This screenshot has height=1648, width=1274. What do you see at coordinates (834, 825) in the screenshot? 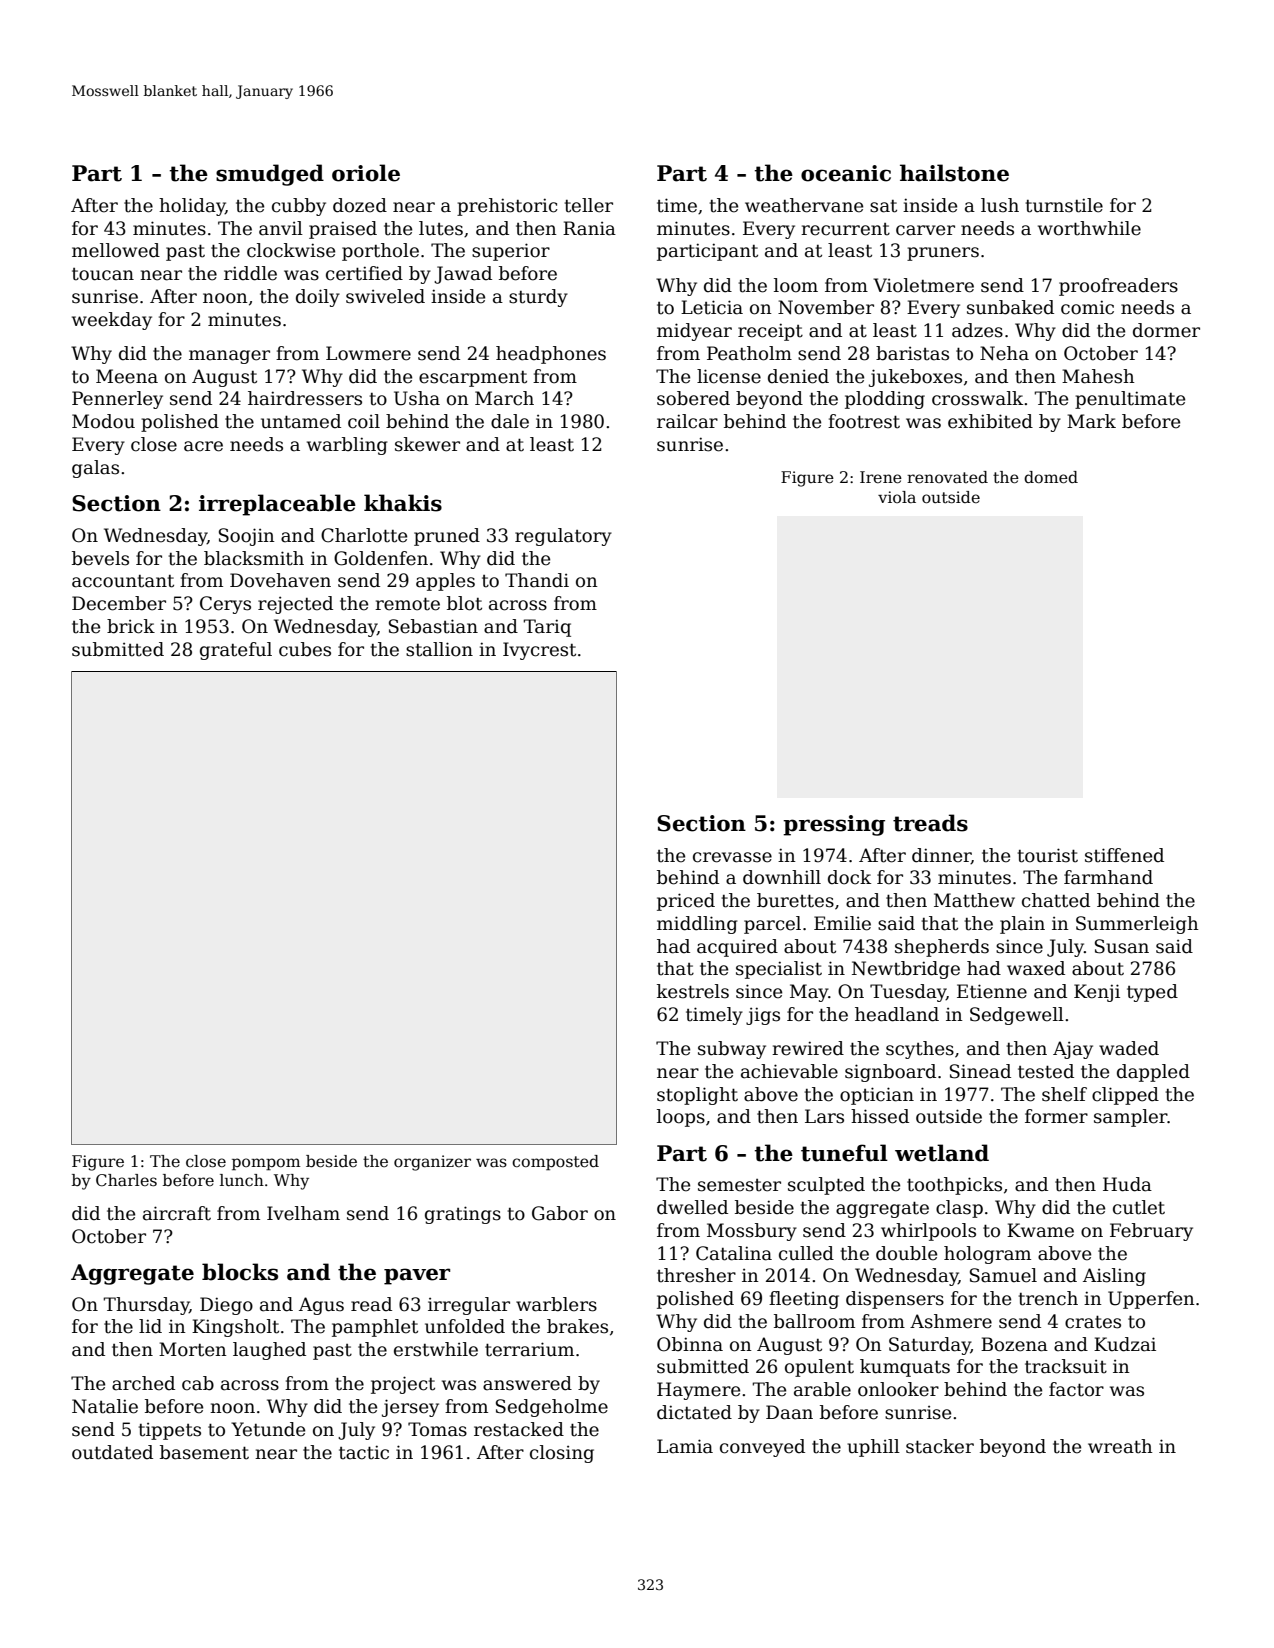
I see `pressing` at bounding box center [834, 825].
